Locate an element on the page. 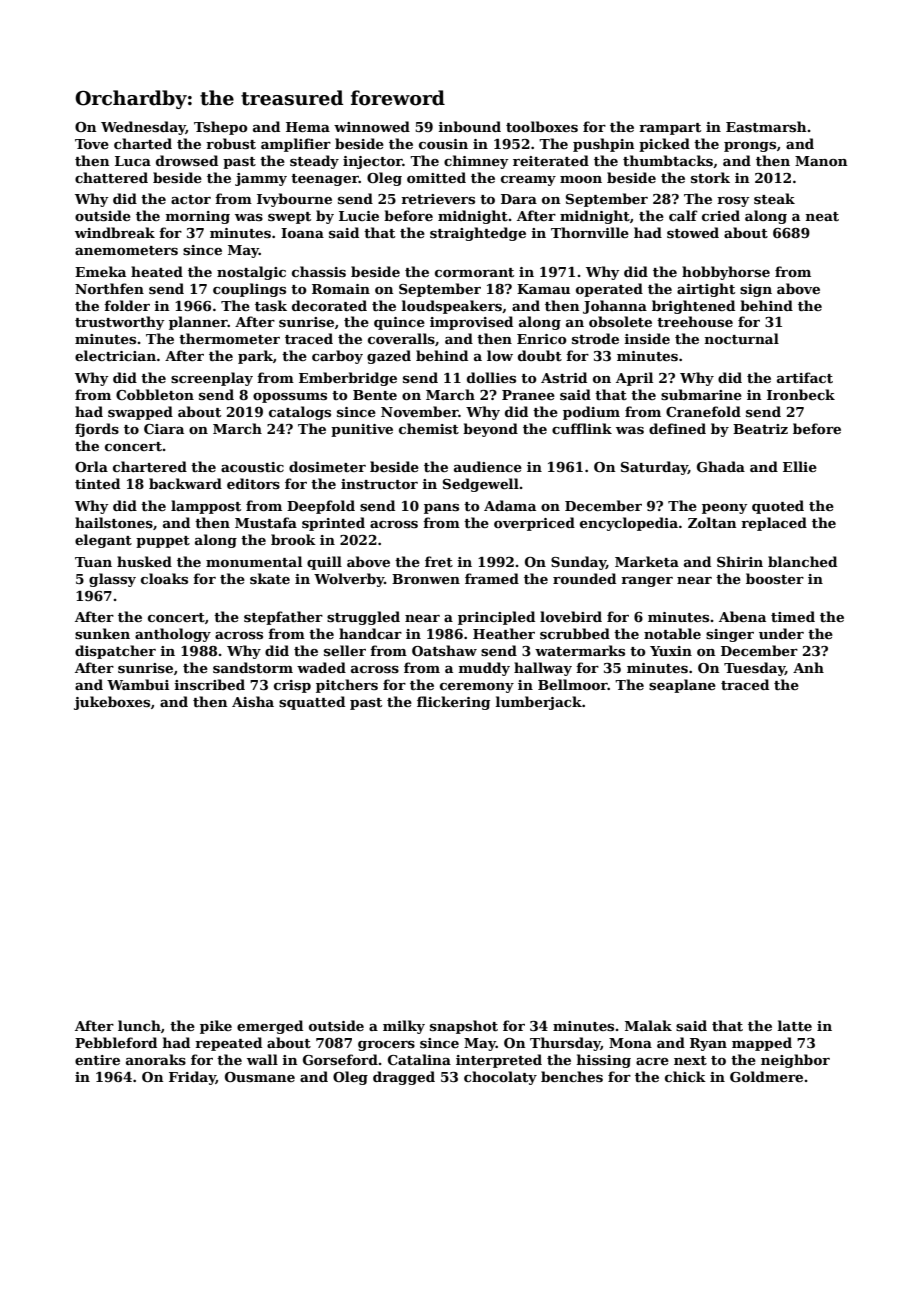 Image resolution: width=924 pixels, height=1308 pixels. Goldmere is located at coordinates (766, 1076).
